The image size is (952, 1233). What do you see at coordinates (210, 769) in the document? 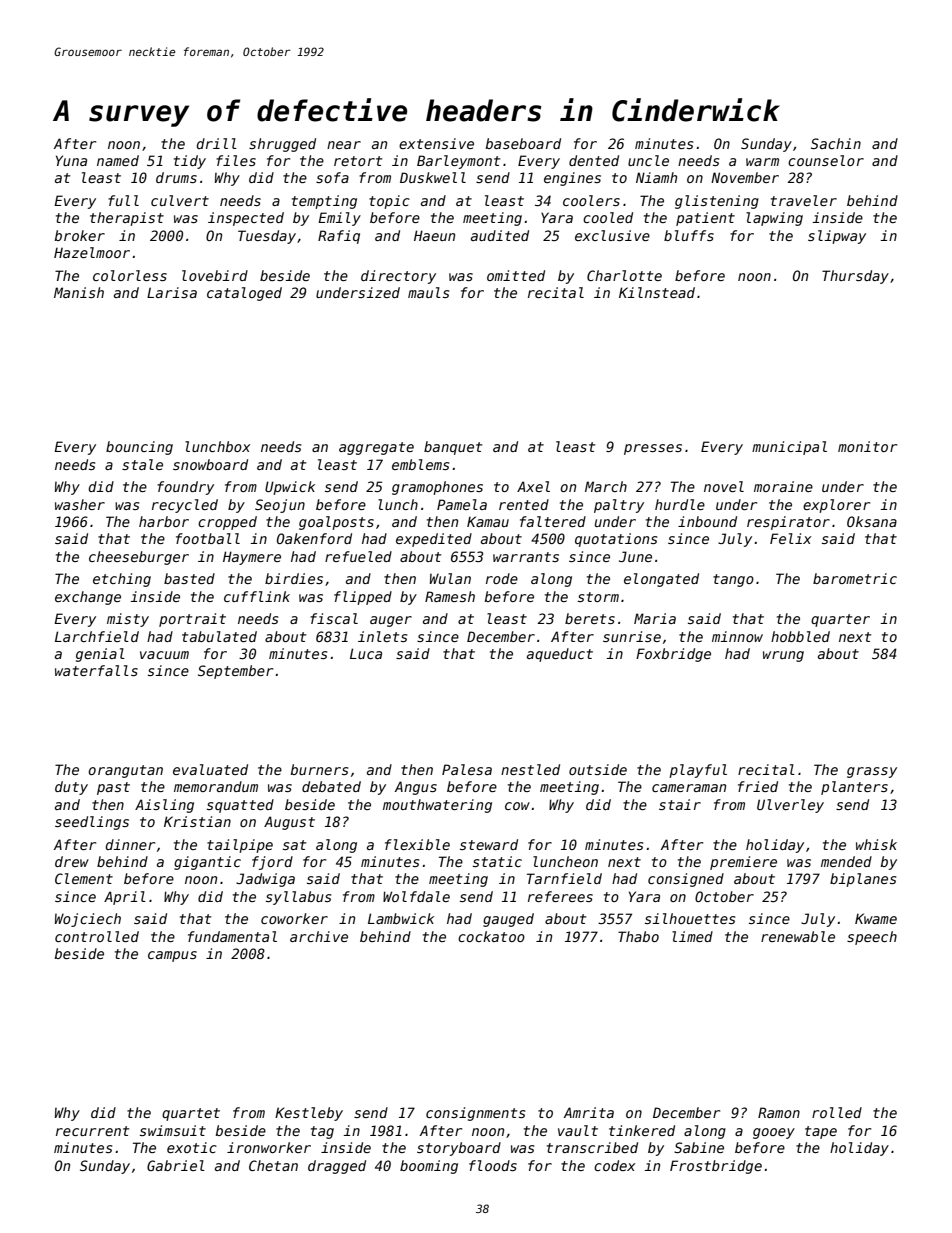
I see `evaluated` at bounding box center [210, 769].
